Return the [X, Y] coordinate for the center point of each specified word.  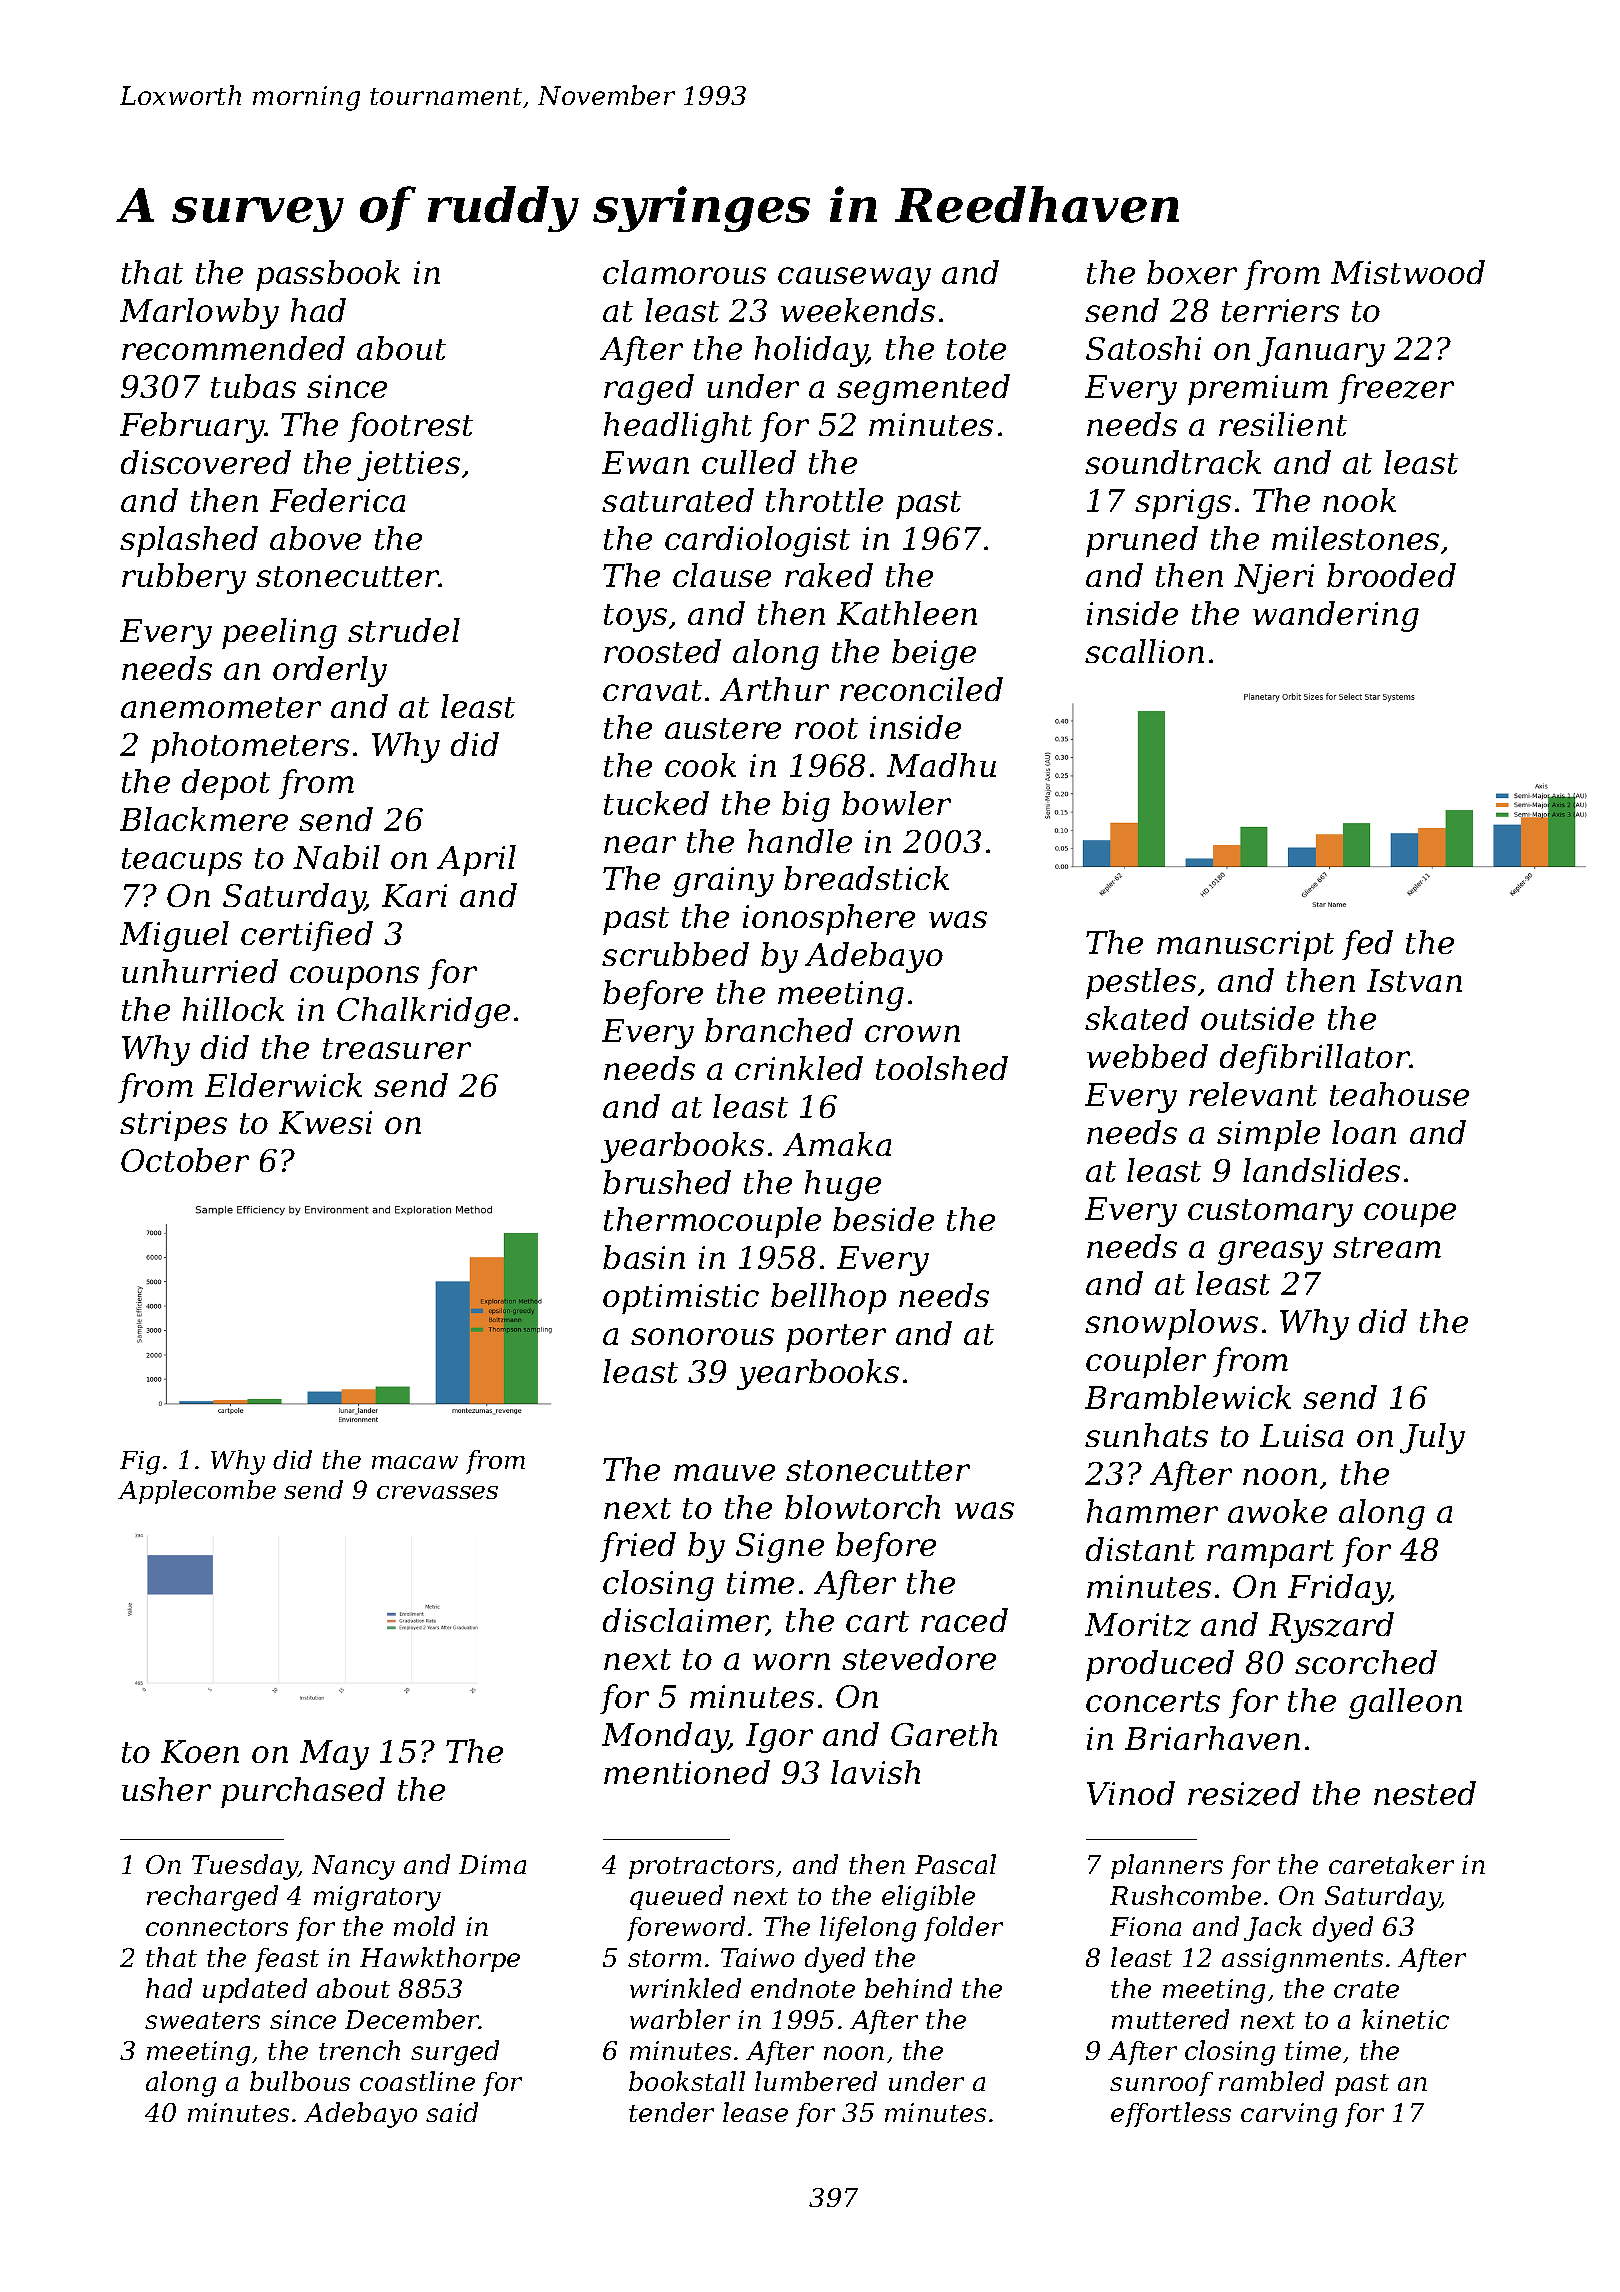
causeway [854, 279]
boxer [1192, 272]
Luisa [1301, 1435]
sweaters [202, 2020]
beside [883, 1219]
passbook [328, 275]
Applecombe [197, 1492]
